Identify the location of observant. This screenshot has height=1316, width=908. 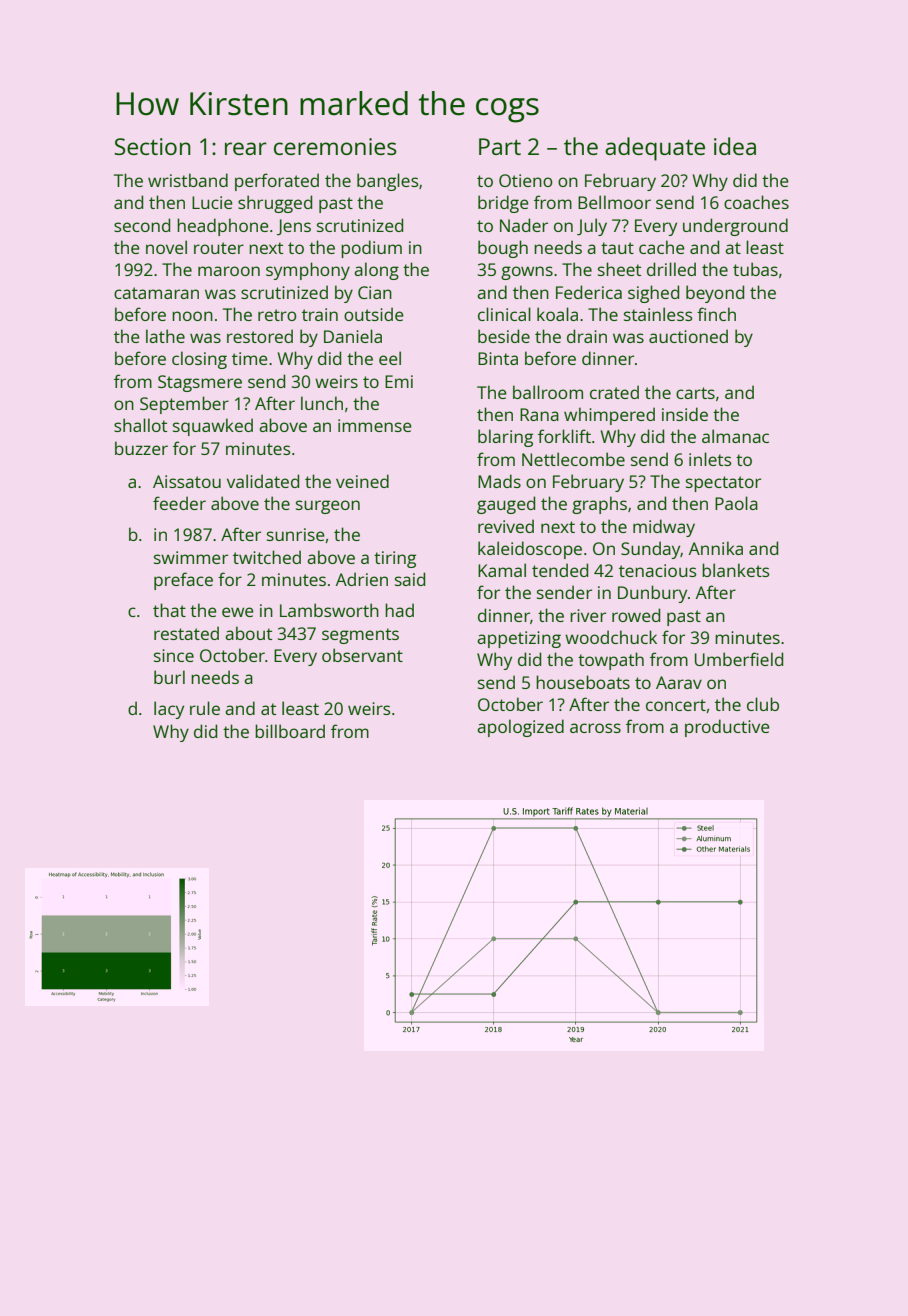
(362, 655).
